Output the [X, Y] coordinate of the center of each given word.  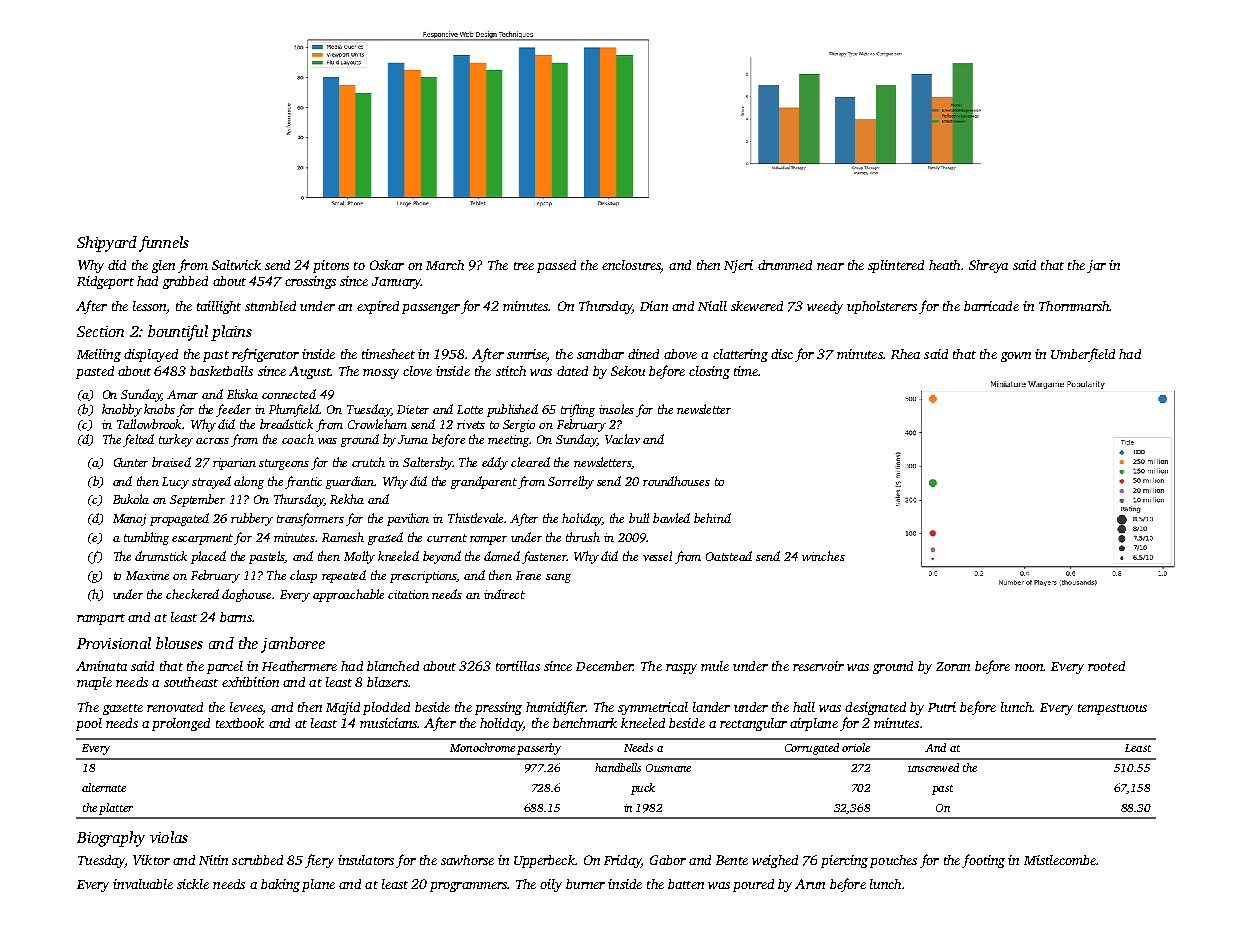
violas [169, 837]
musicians [388, 723]
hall [804, 707]
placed [208, 557]
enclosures [631, 265]
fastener [544, 557]
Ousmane [668, 768]
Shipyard [107, 244]
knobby [122, 410]
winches [823, 556]
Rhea [905, 354]
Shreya [988, 266]
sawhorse [467, 860]
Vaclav [622, 439]
